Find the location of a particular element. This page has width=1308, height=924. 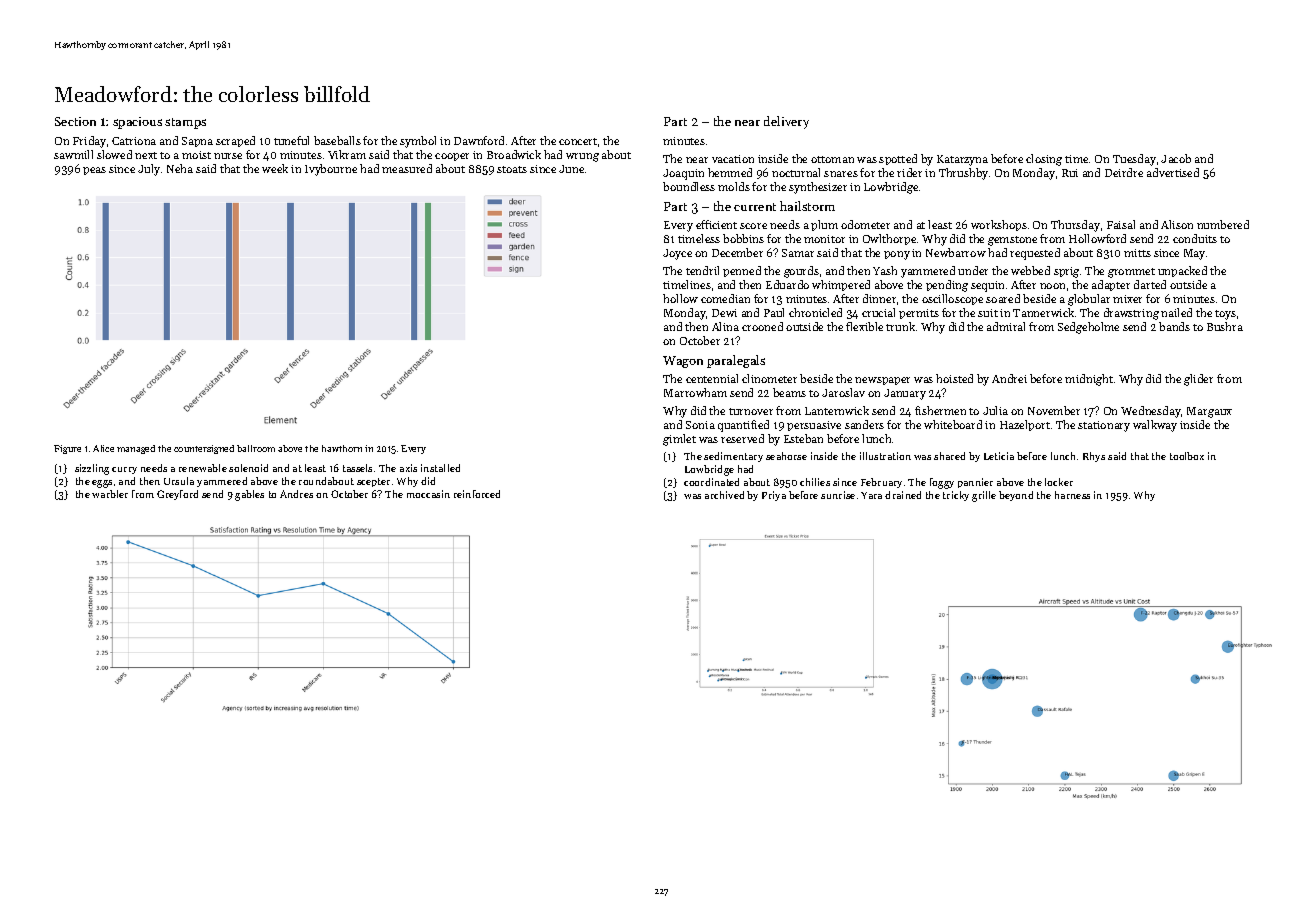

gimlet is located at coordinates (679, 440).
